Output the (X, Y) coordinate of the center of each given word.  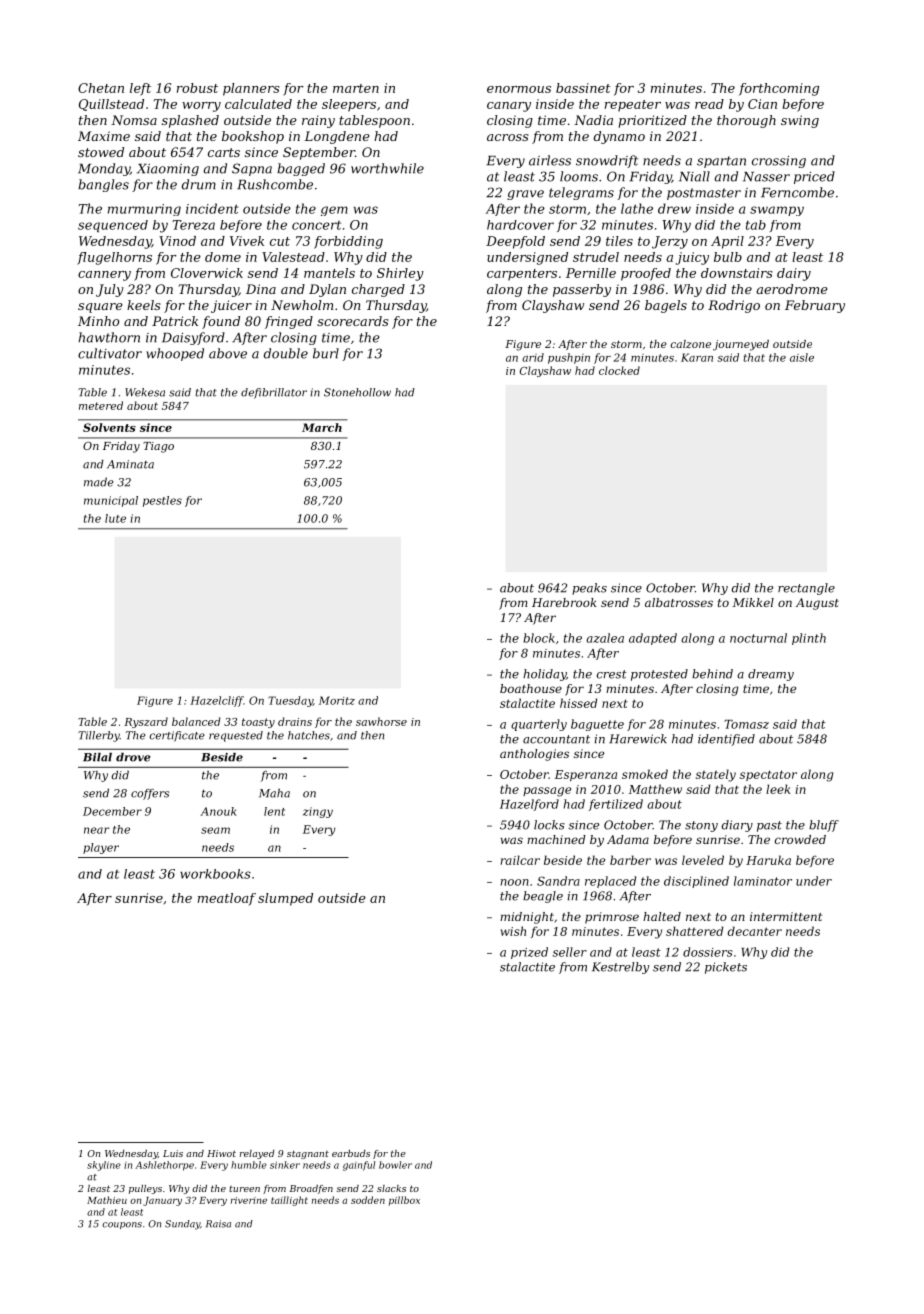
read (709, 104)
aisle (802, 357)
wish (513, 931)
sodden (368, 1200)
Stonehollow (357, 392)
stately (716, 775)
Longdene (337, 137)
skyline (104, 1166)
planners (251, 89)
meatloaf (227, 899)
